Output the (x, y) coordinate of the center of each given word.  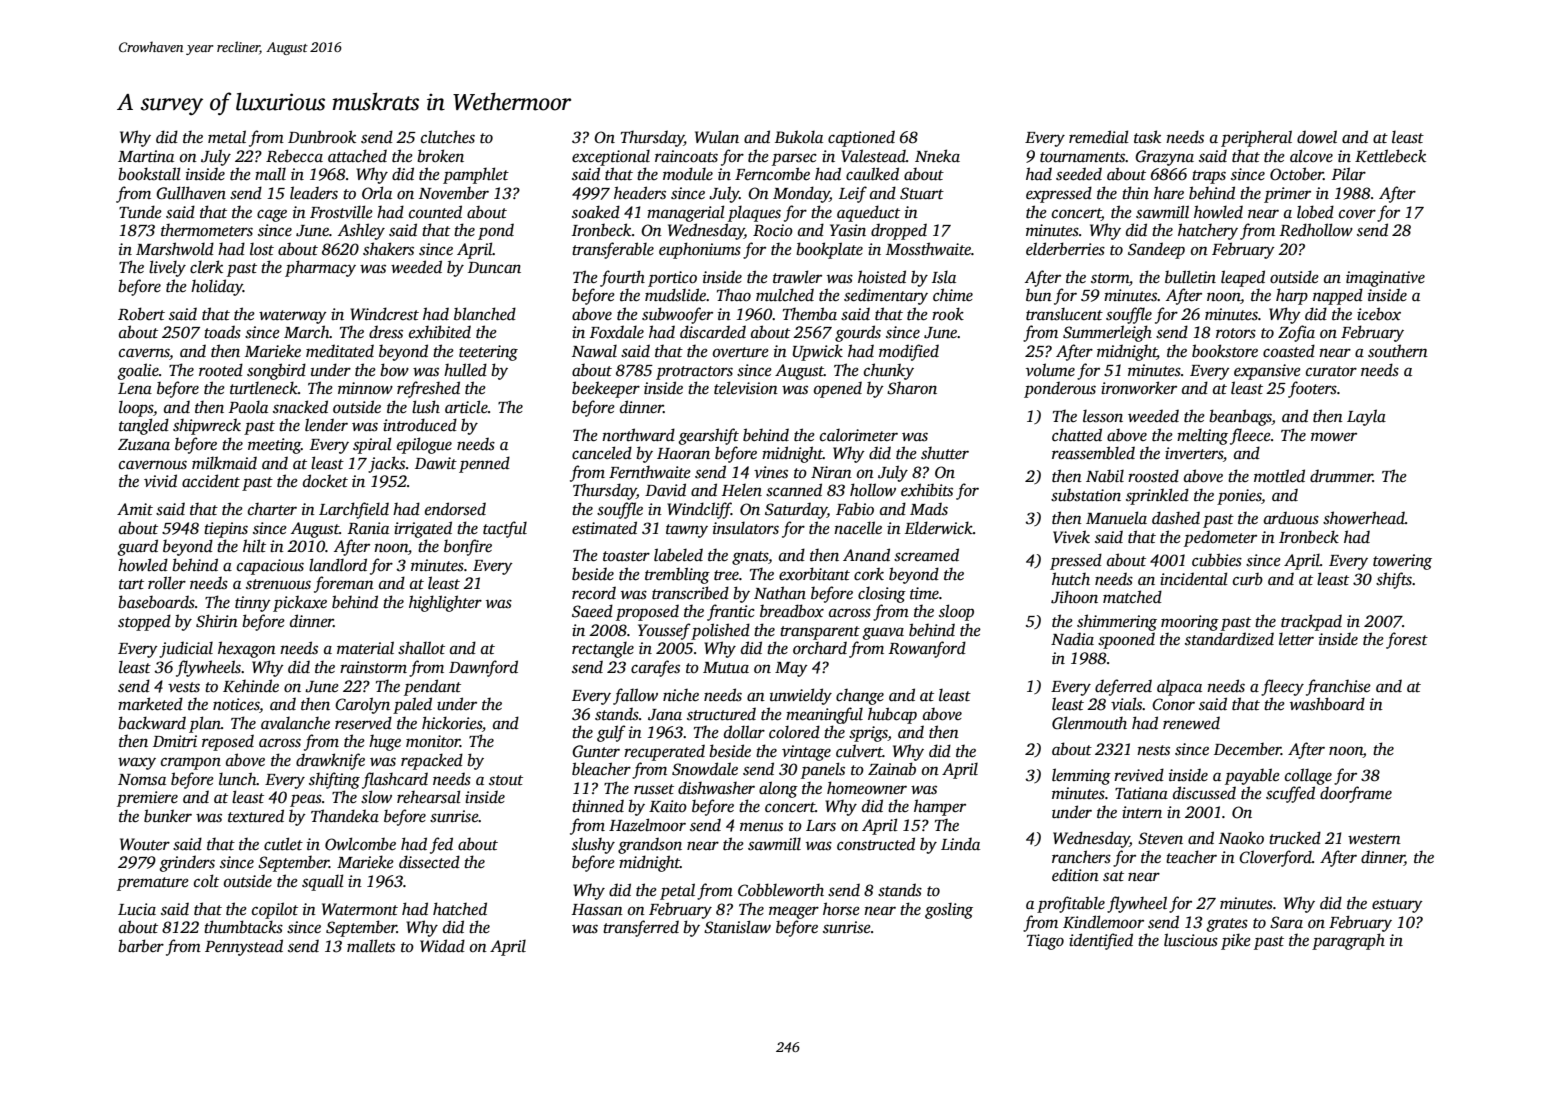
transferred (641, 928)
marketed (150, 704)
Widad (442, 946)
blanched (485, 314)
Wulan (717, 137)
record (594, 593)
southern (1398, 351)
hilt (254, 546)
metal (227, 137)
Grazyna (1164, 158)
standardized (1229, 639)
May (791, 669)
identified (1101, 941)
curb (1248, 579)
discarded (713, 332)
